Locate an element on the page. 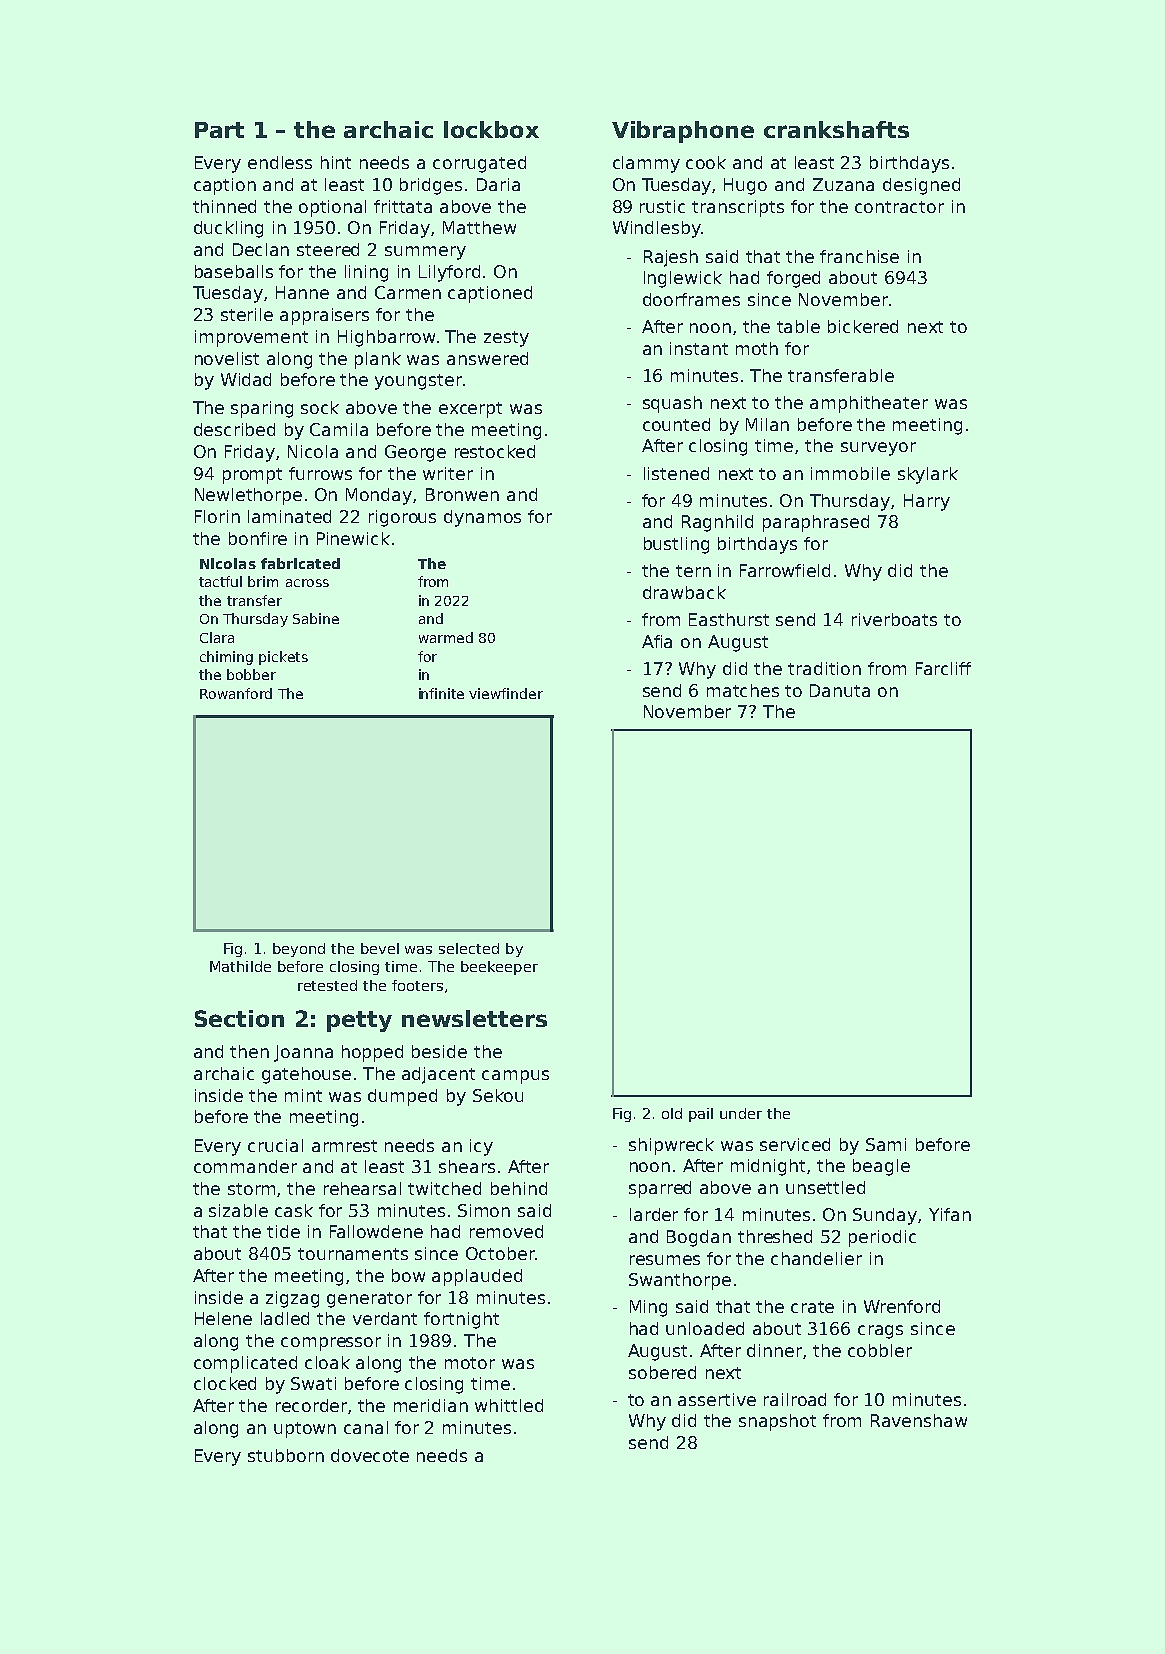 This image has width=1165, height=1654. Daria is located at coordinates (498, 184).
